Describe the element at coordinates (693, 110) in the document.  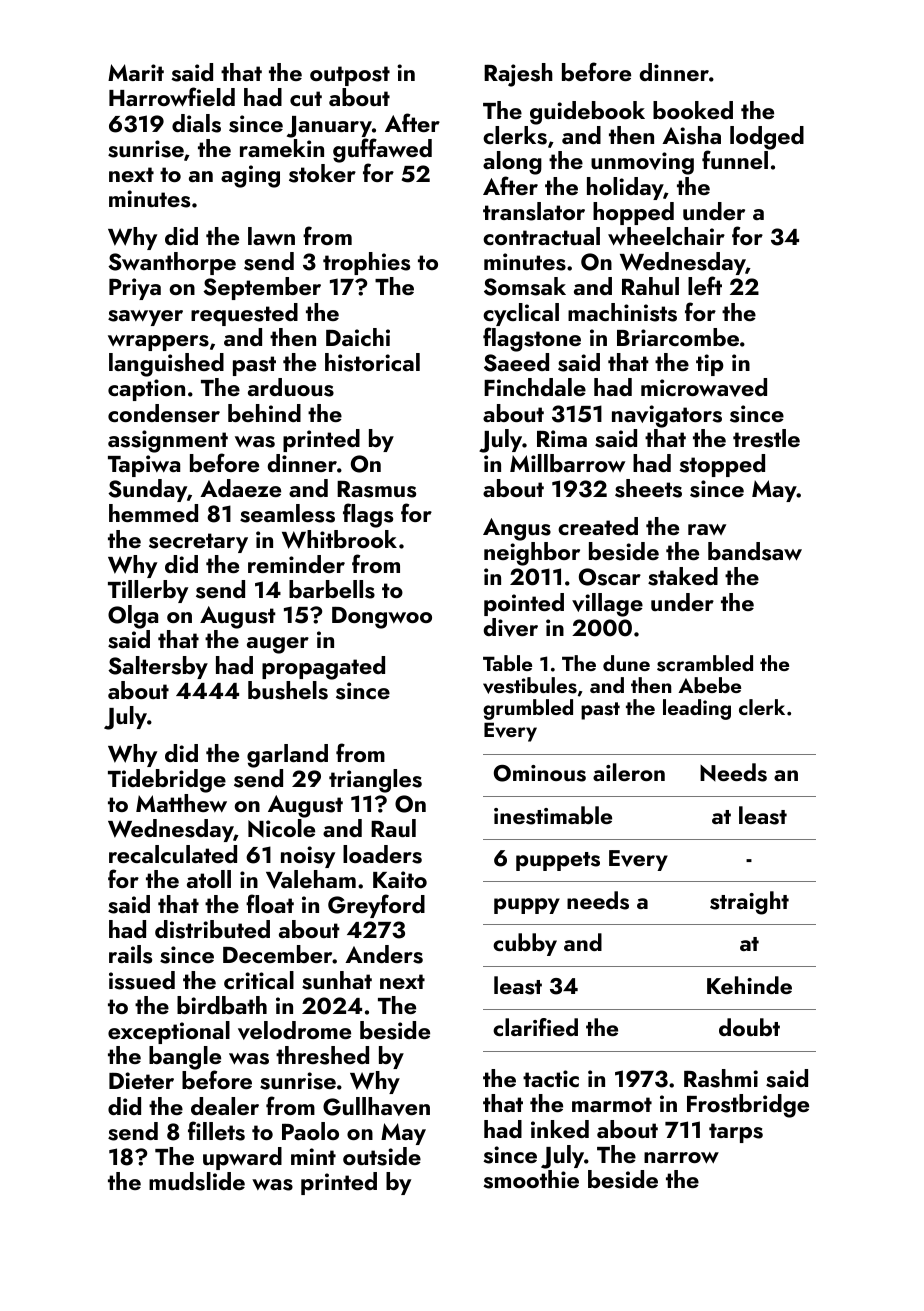
I see `booked` at that location.
